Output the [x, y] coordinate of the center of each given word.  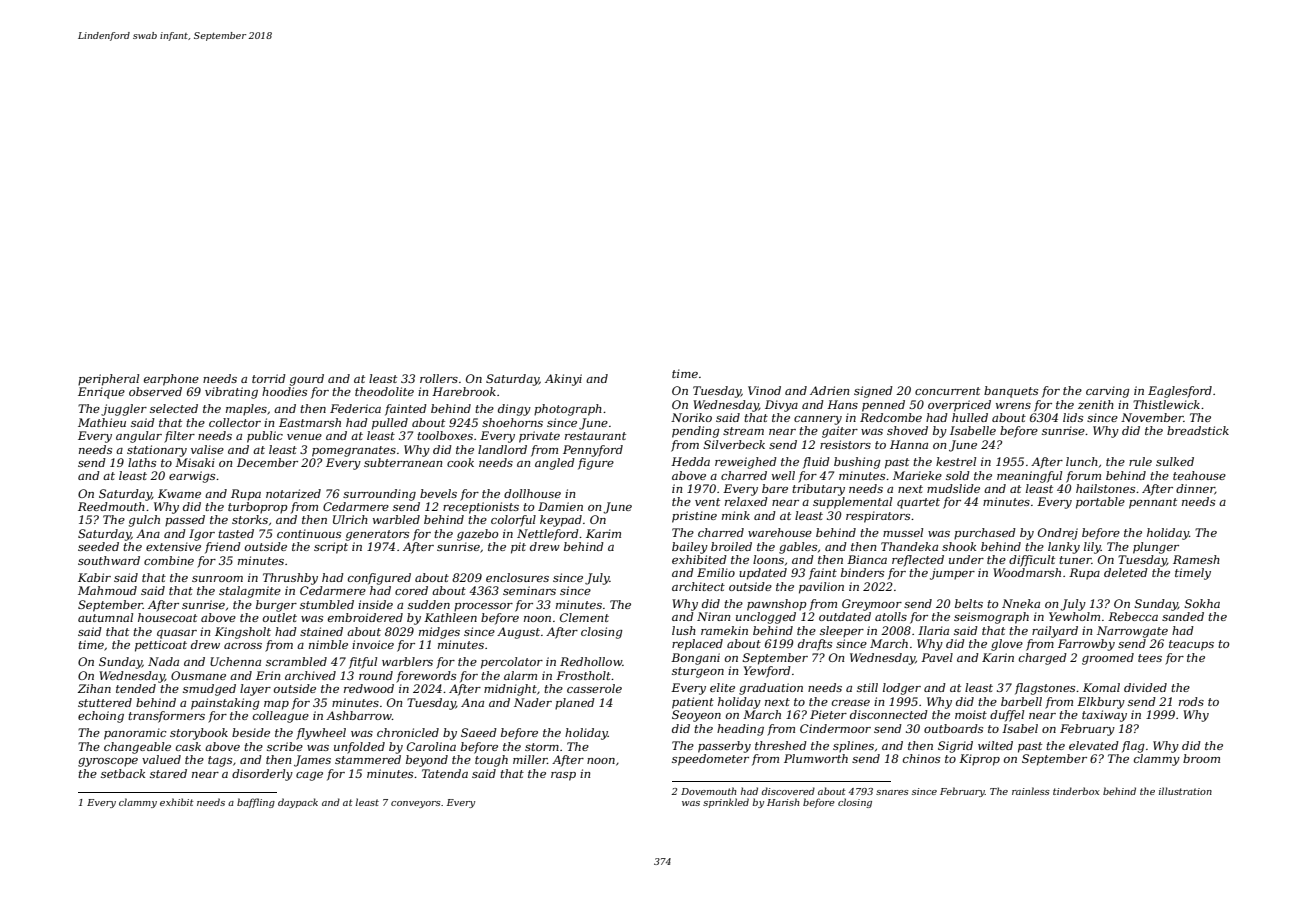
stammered [368, 759]
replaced [697, 645]
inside [375, 604]
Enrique [101, 393]
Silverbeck [734, 444]
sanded [1183, 616]
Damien [560, 506]
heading [740, 730]
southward [109, 560]
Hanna [909, 444]
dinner [1195, 489]
